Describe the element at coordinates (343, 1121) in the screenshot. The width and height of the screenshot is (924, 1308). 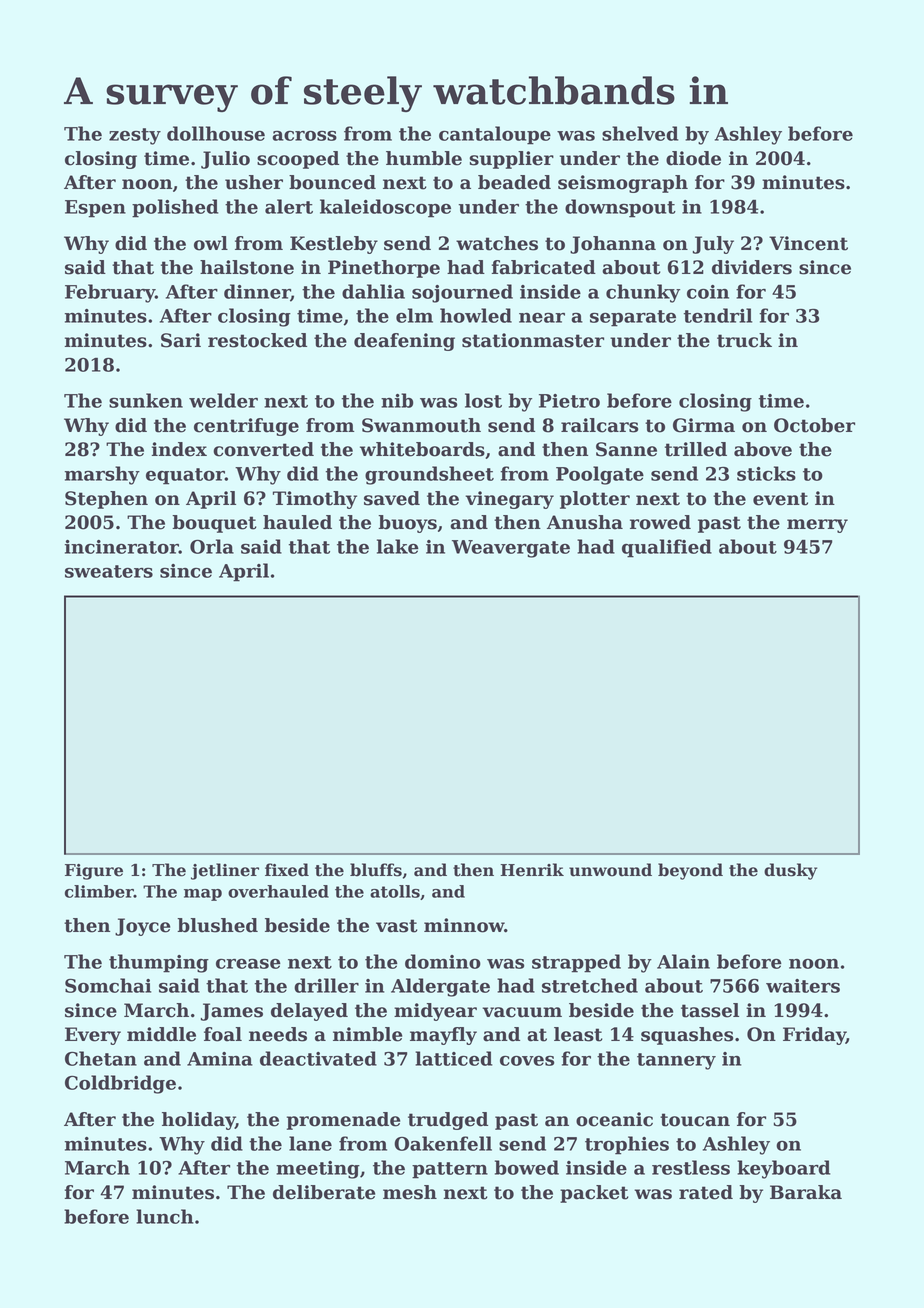
I see `promenade` at that location.
